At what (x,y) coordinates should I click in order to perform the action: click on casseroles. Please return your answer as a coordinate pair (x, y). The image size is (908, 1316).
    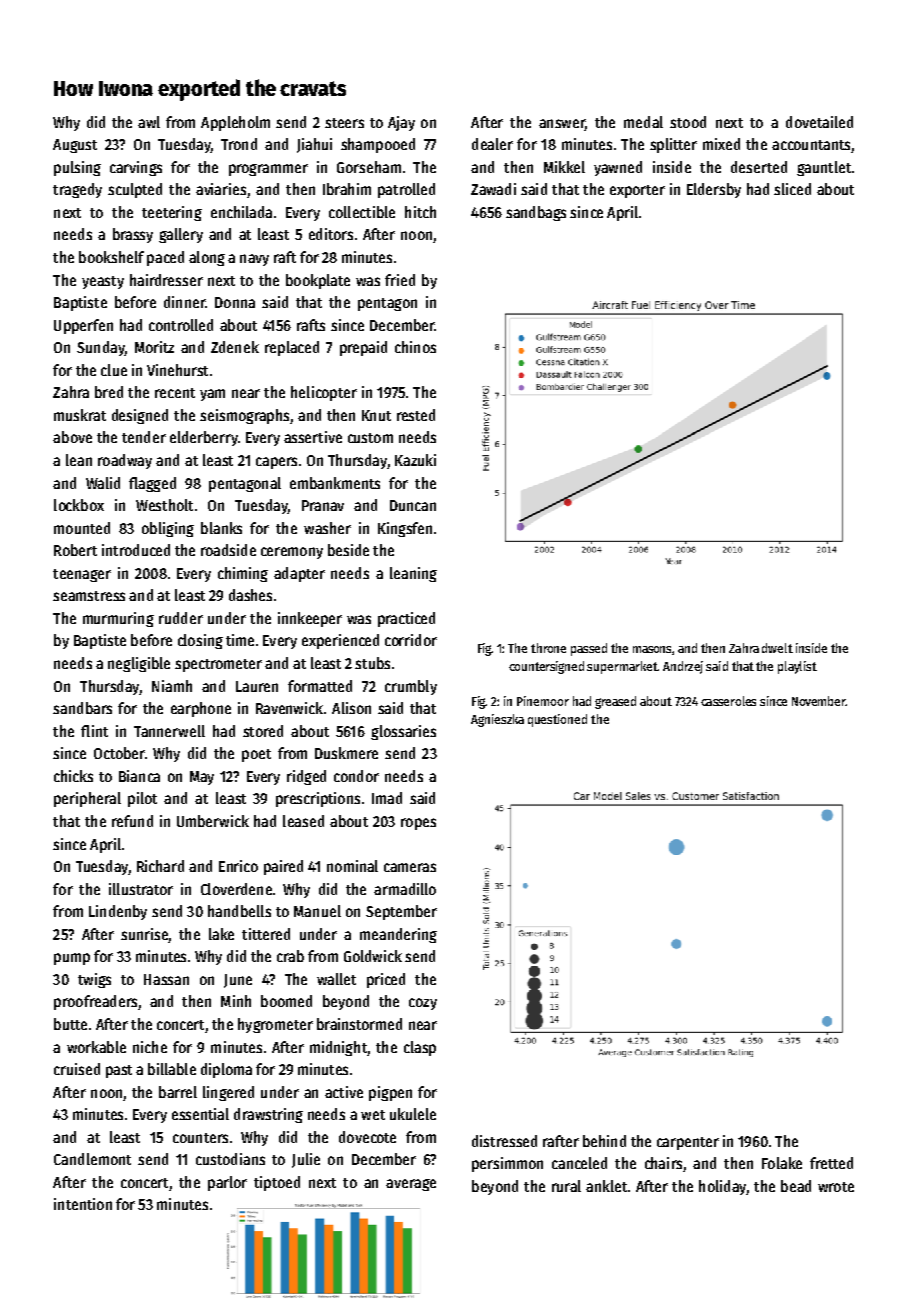
    Looking at the image, I should click on (728, 701).
